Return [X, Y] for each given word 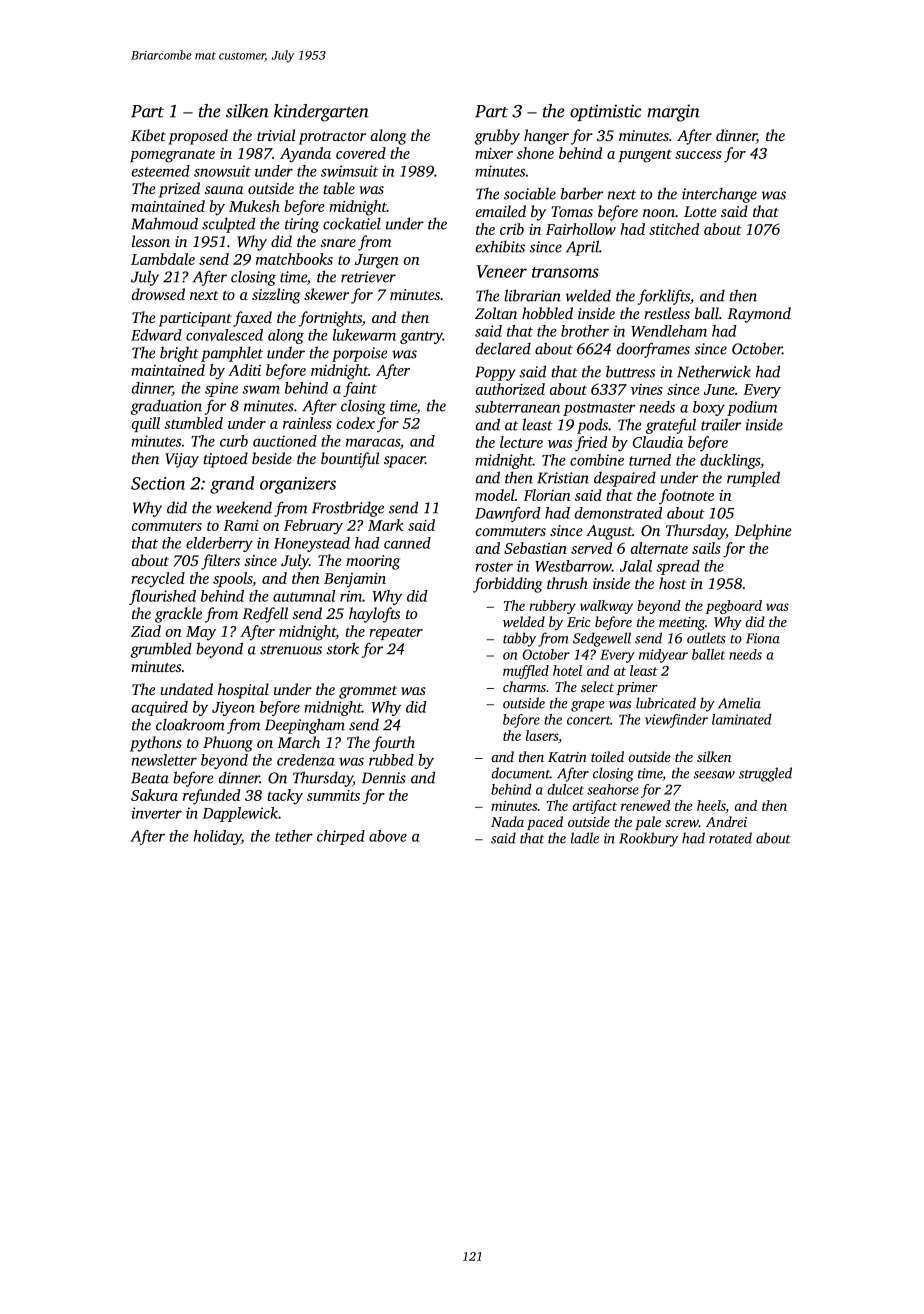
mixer [494, 153]
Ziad [146, 631]
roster [494, 567]
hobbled [547, 313]
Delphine [762, 532]
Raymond [759, 315]
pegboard [734, 607]
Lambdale [163, 259]
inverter [157, 813]
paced [545, 823]
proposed [198, 137]
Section [158, 483]
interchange [719, 195]
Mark [386, 525]
